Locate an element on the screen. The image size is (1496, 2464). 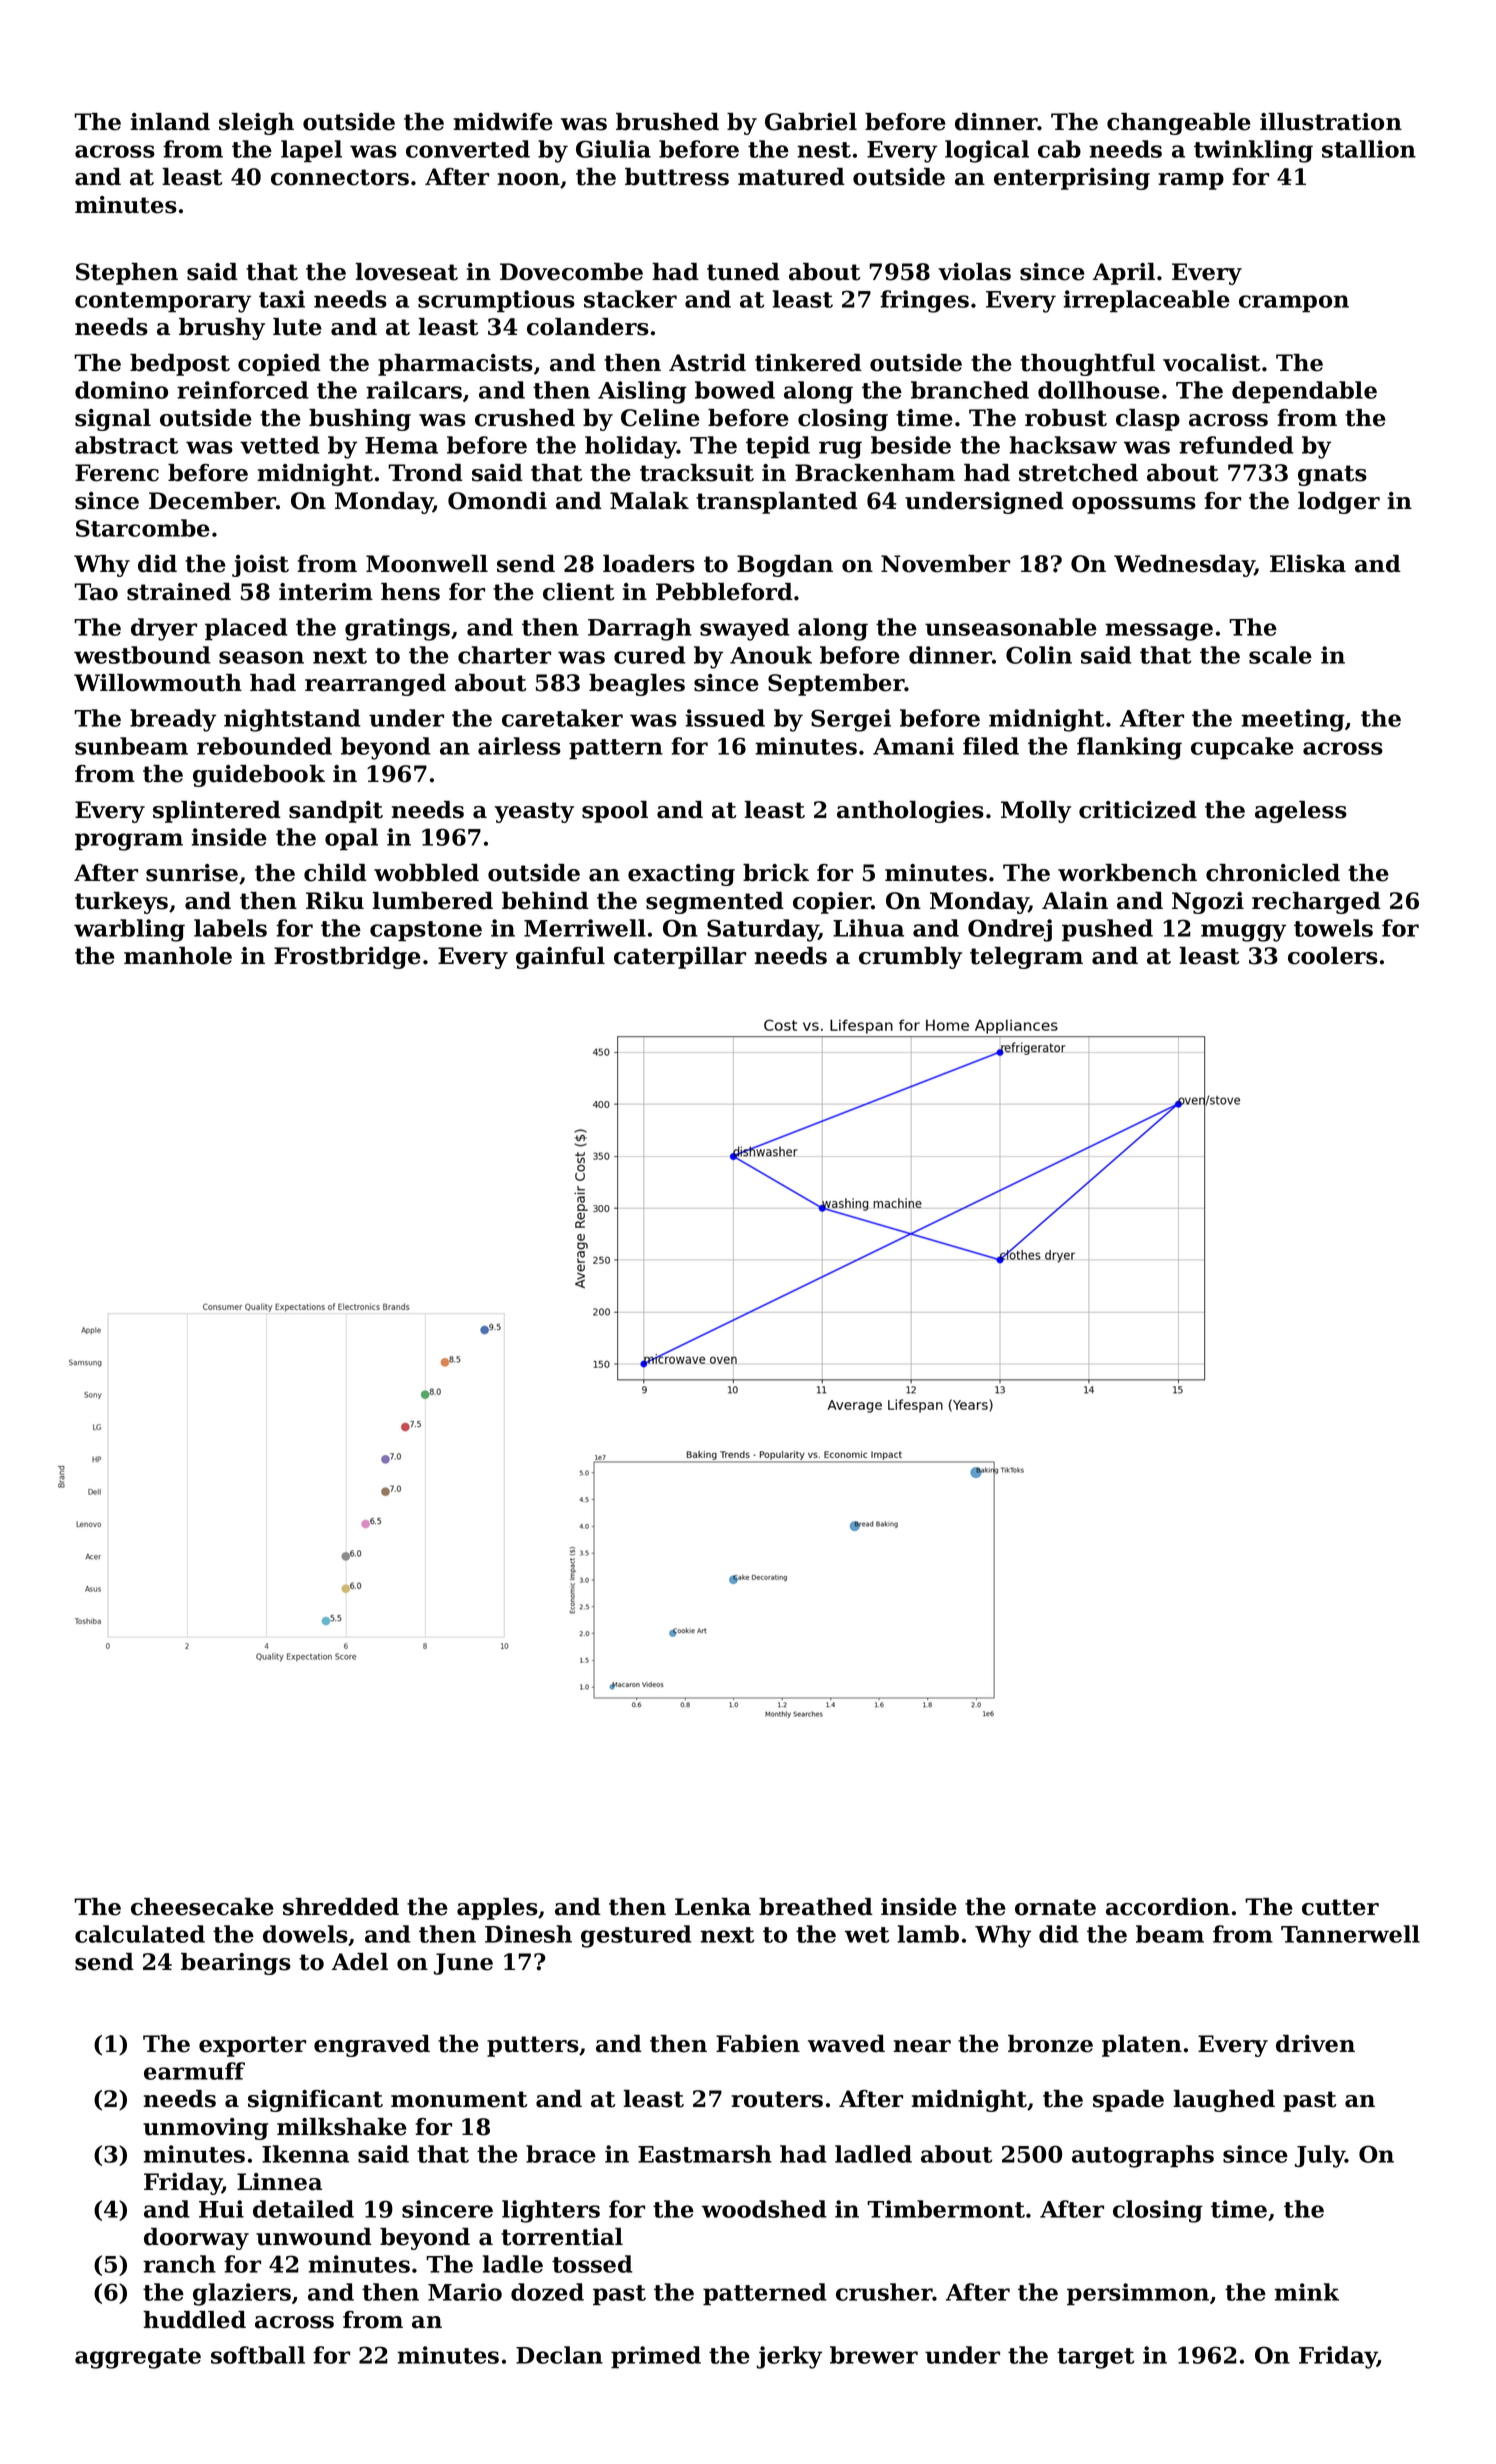
aggregate is located at coordinates (138, 2358).
